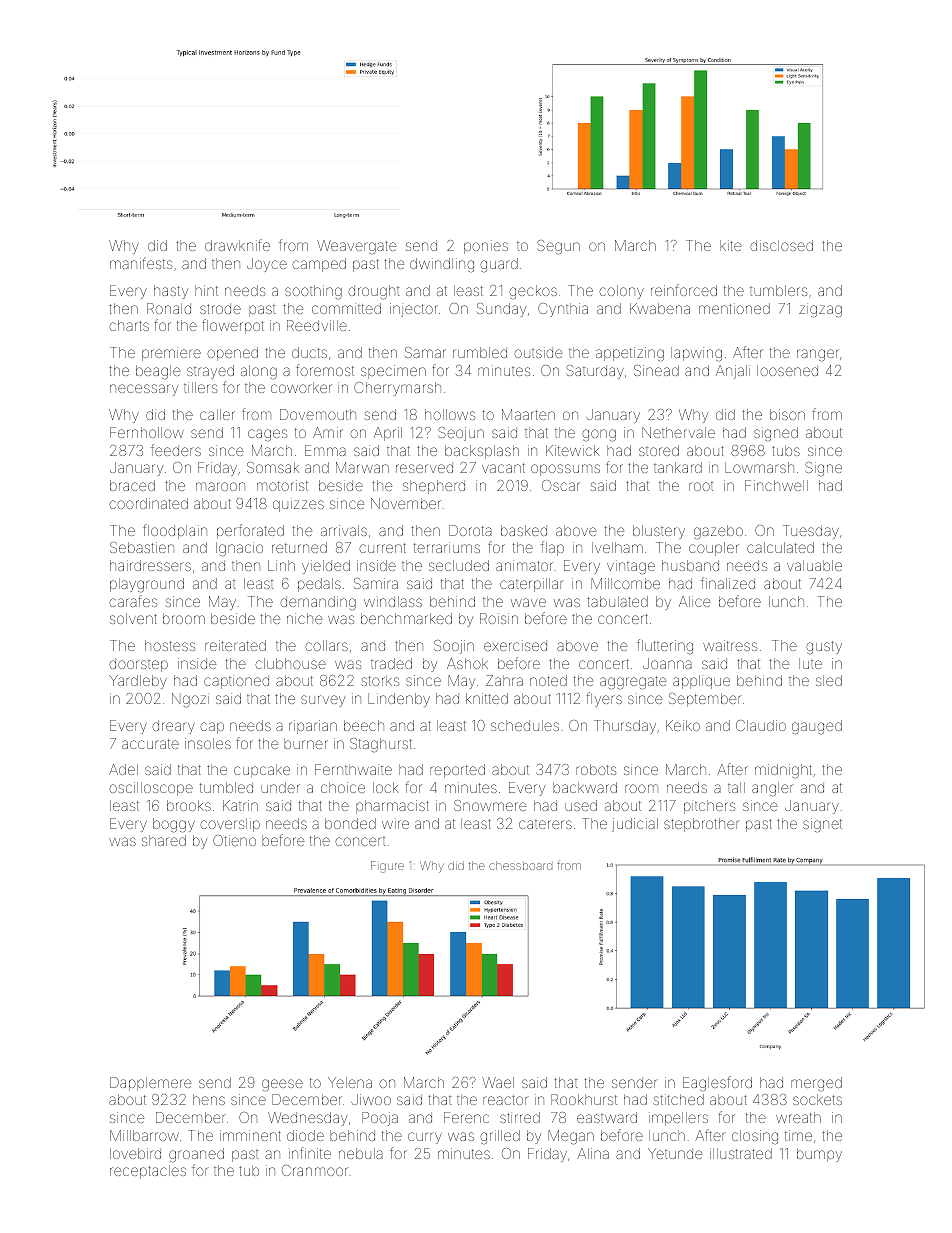 Image resolution: width=952 pixels, height=1233 pixels. Describe the element at coordinates (148, 1172) in the screenshot. I see `receptacles` at that location.
